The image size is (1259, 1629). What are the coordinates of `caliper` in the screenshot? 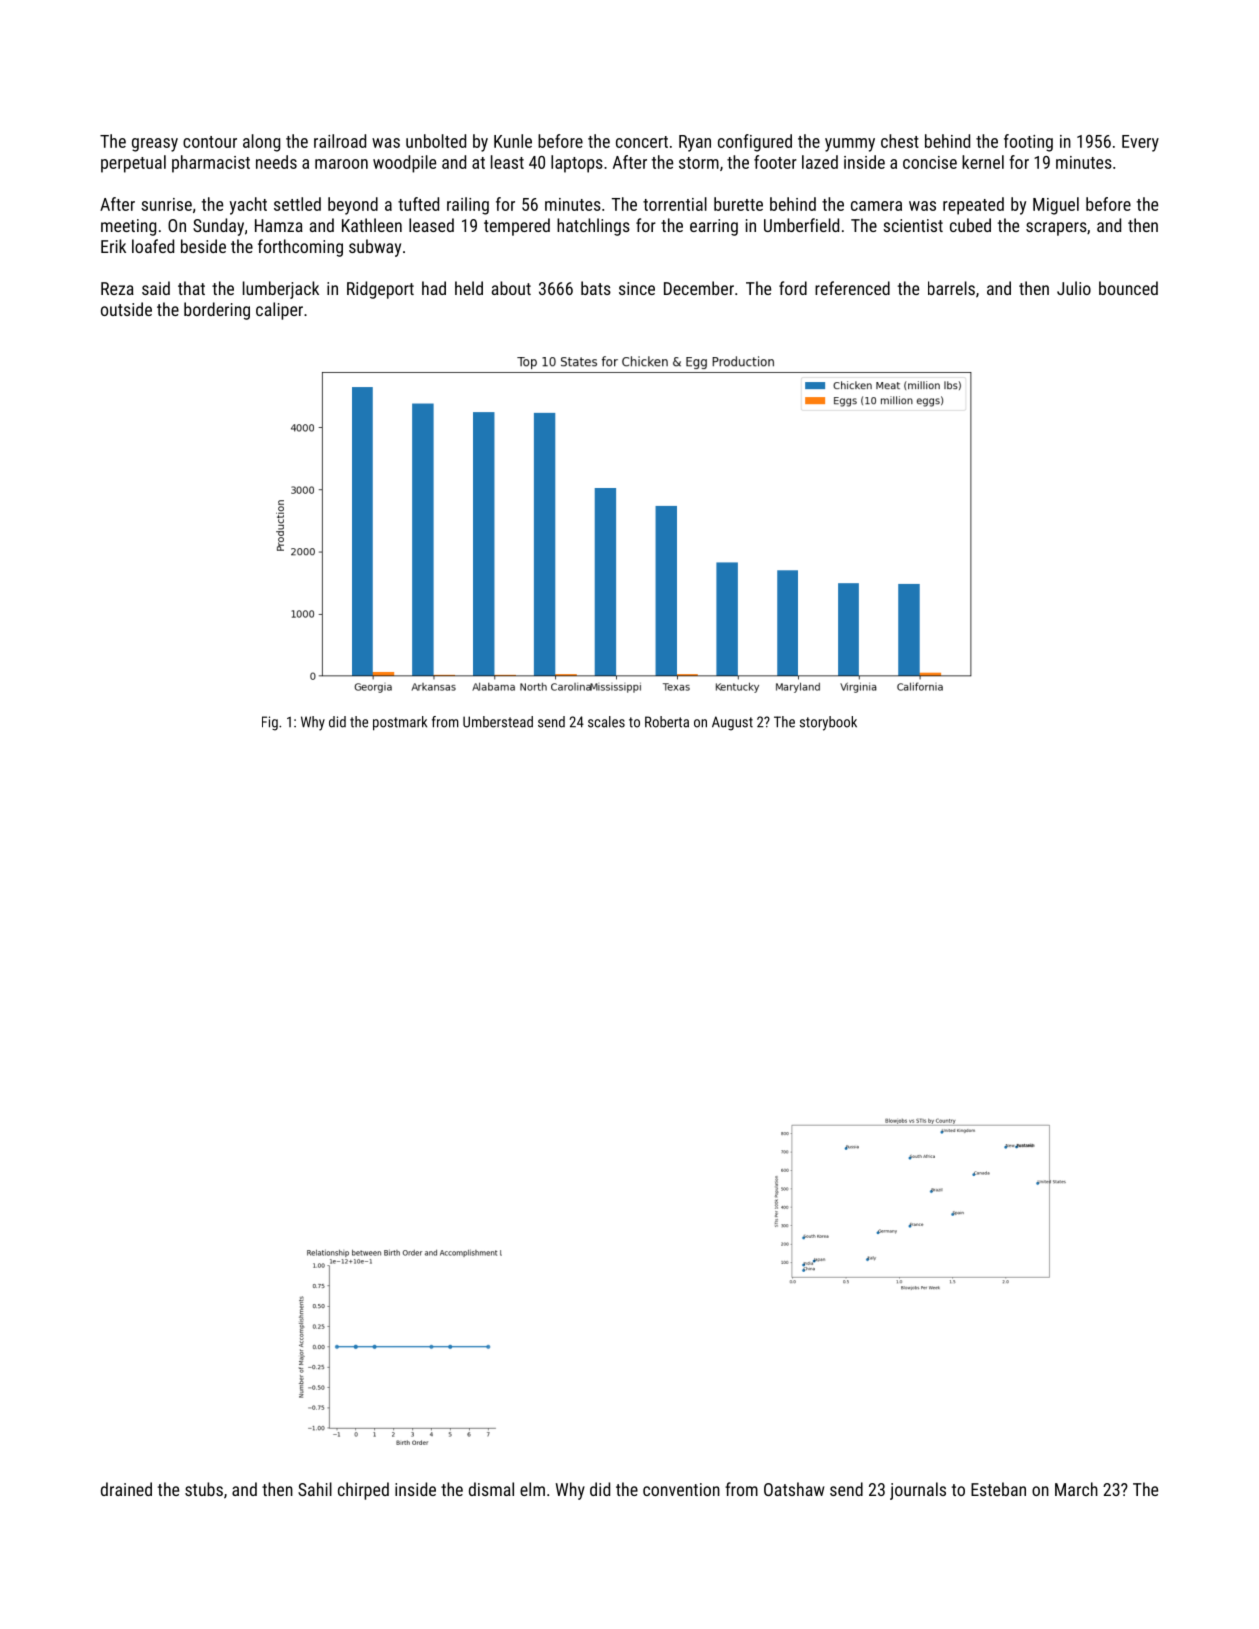 It's located at (279, 311).
